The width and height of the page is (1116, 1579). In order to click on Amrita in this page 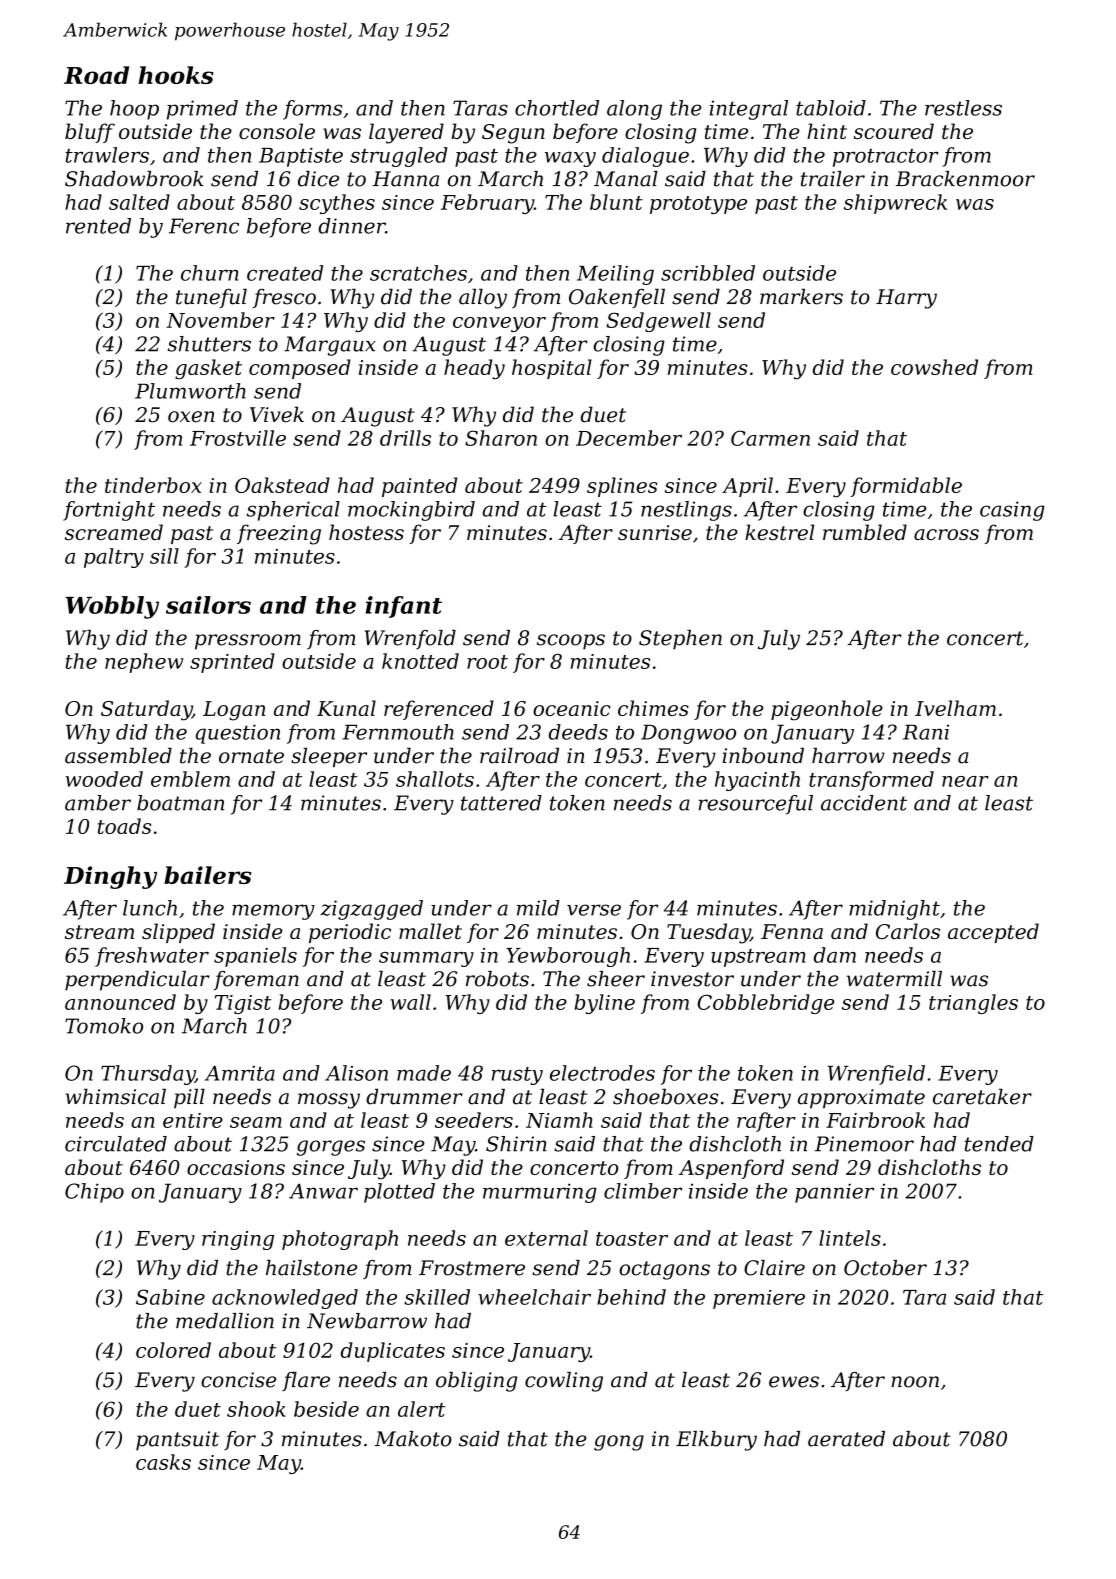, I will do `click(240, 1073)`.
